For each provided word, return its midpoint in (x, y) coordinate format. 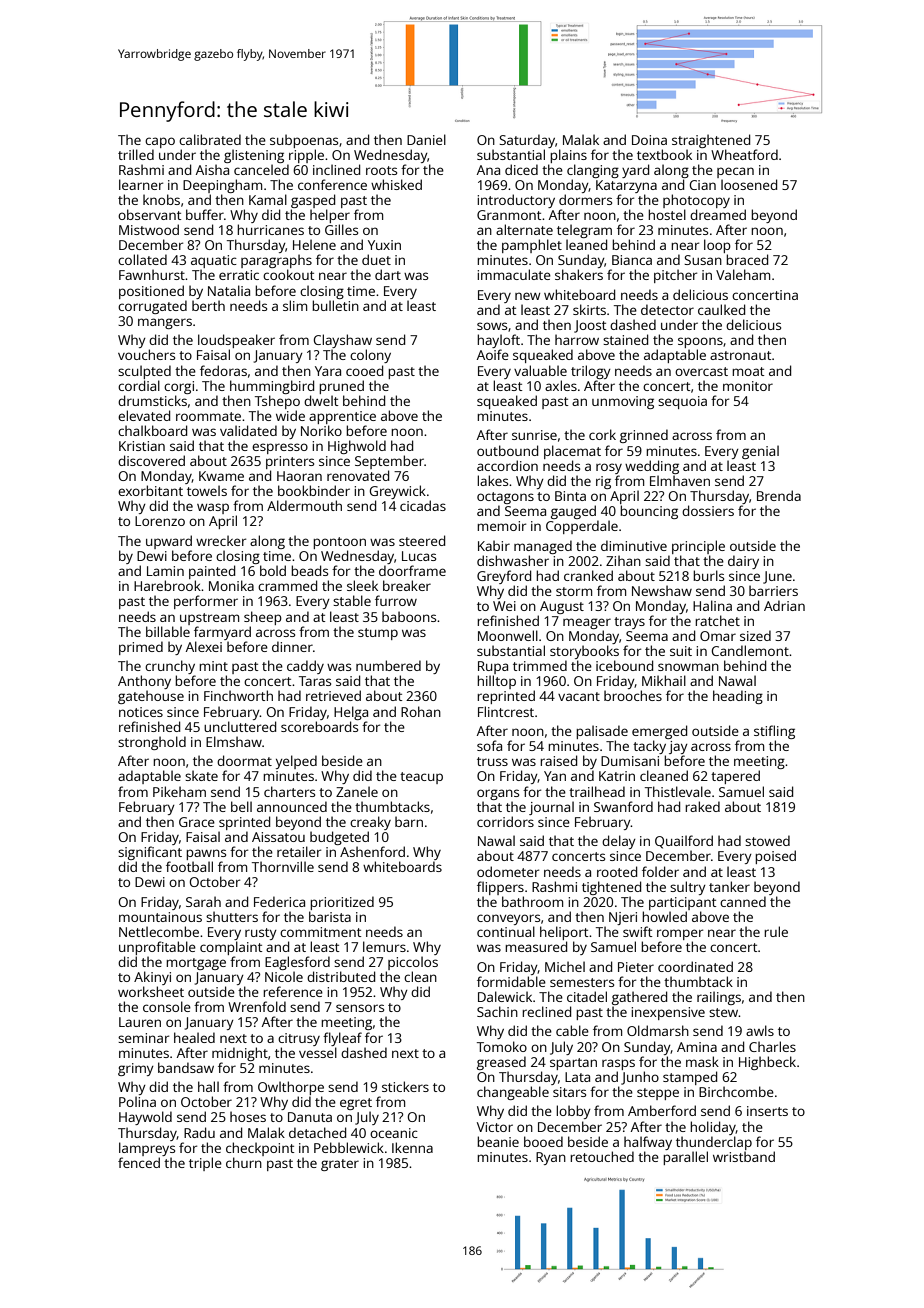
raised (558, 760)
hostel (667, 214)
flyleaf (342, 1039)
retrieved (333, 695)
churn (244, 1162)
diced (521, 169)
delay (619, 842)
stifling (774, 732)
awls (760, 1030)
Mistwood (149, 229)
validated (248, 430)
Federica (279, 901)
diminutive (634, 545)
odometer (508, 871)
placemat (572, 452)
